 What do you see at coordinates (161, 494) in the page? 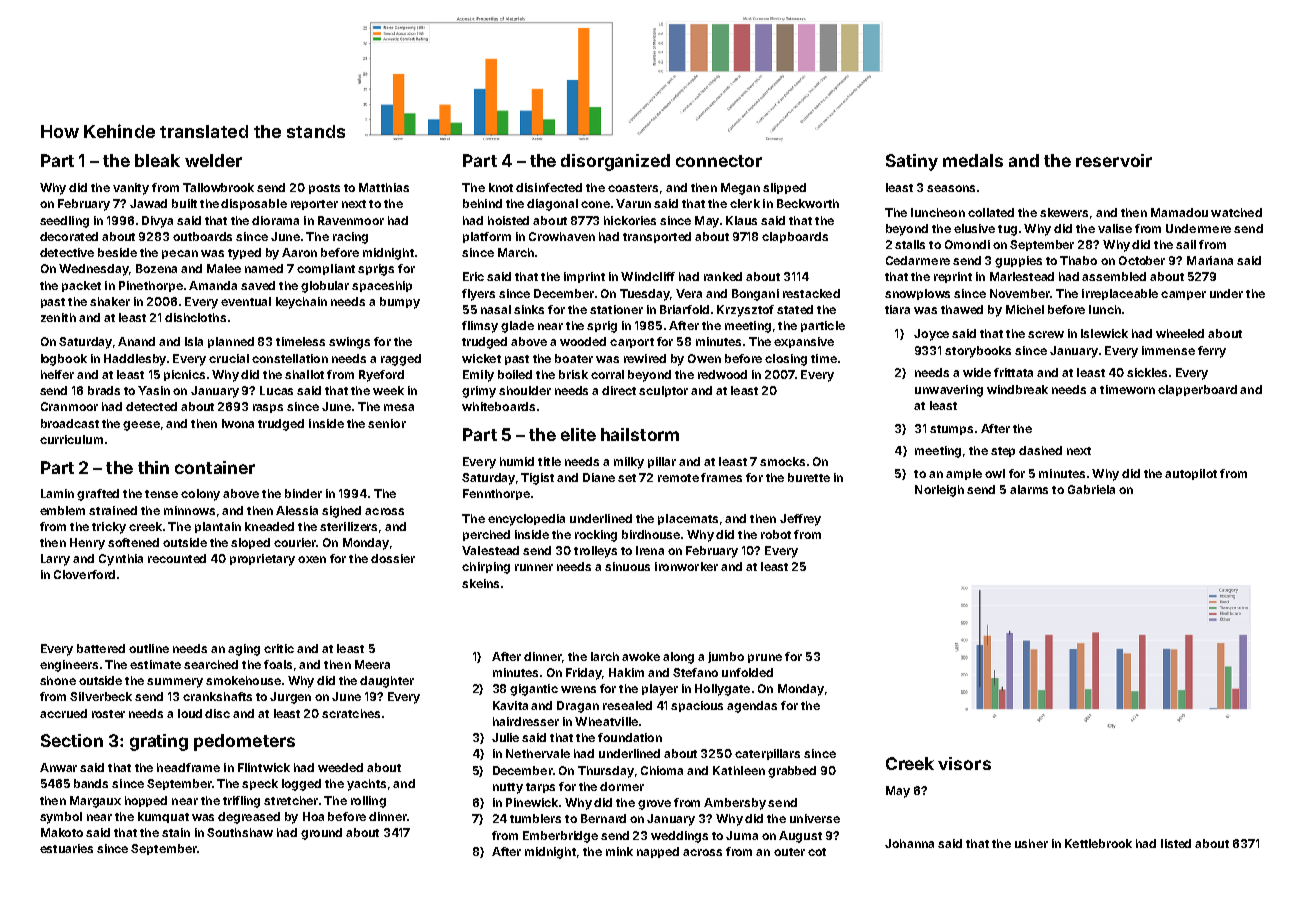
I see `tense` at bounding box center [161, 494].
